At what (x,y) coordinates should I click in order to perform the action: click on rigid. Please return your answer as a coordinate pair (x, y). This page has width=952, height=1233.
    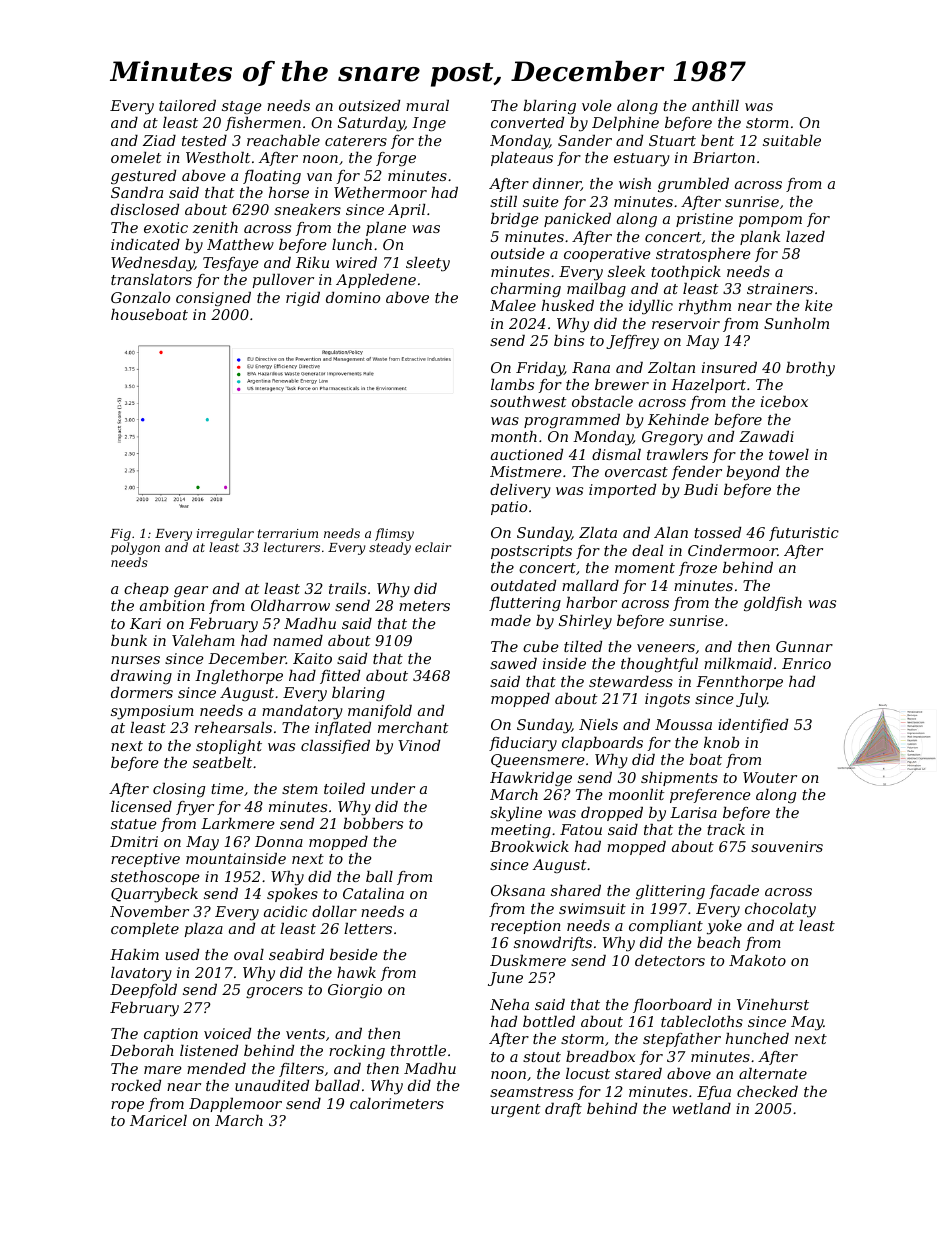
    Looking at the image, I should click on (303, 299).
